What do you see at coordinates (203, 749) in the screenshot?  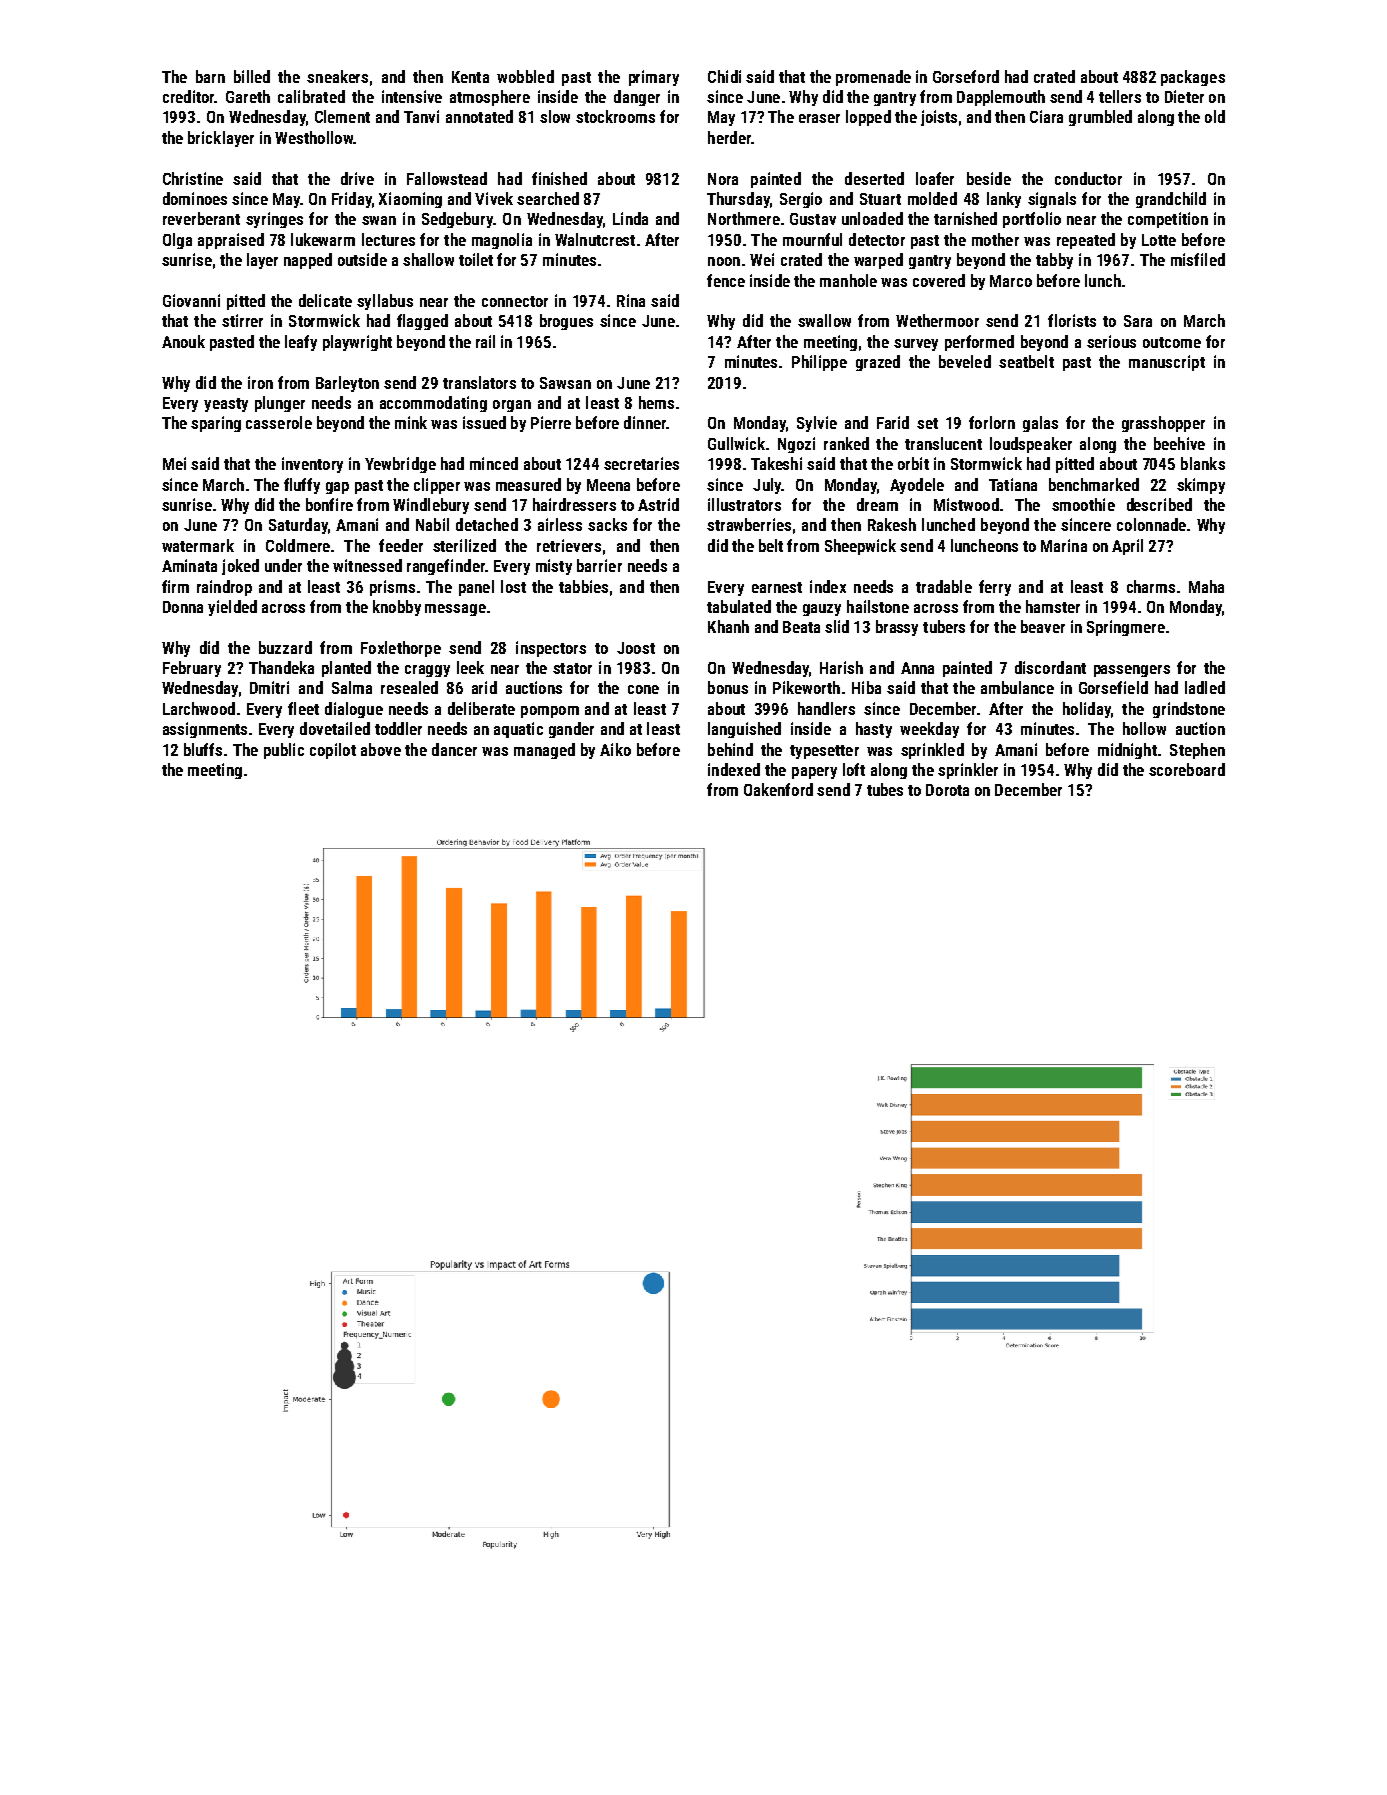 I see `bluffs` at bounding box center [203, 749].
